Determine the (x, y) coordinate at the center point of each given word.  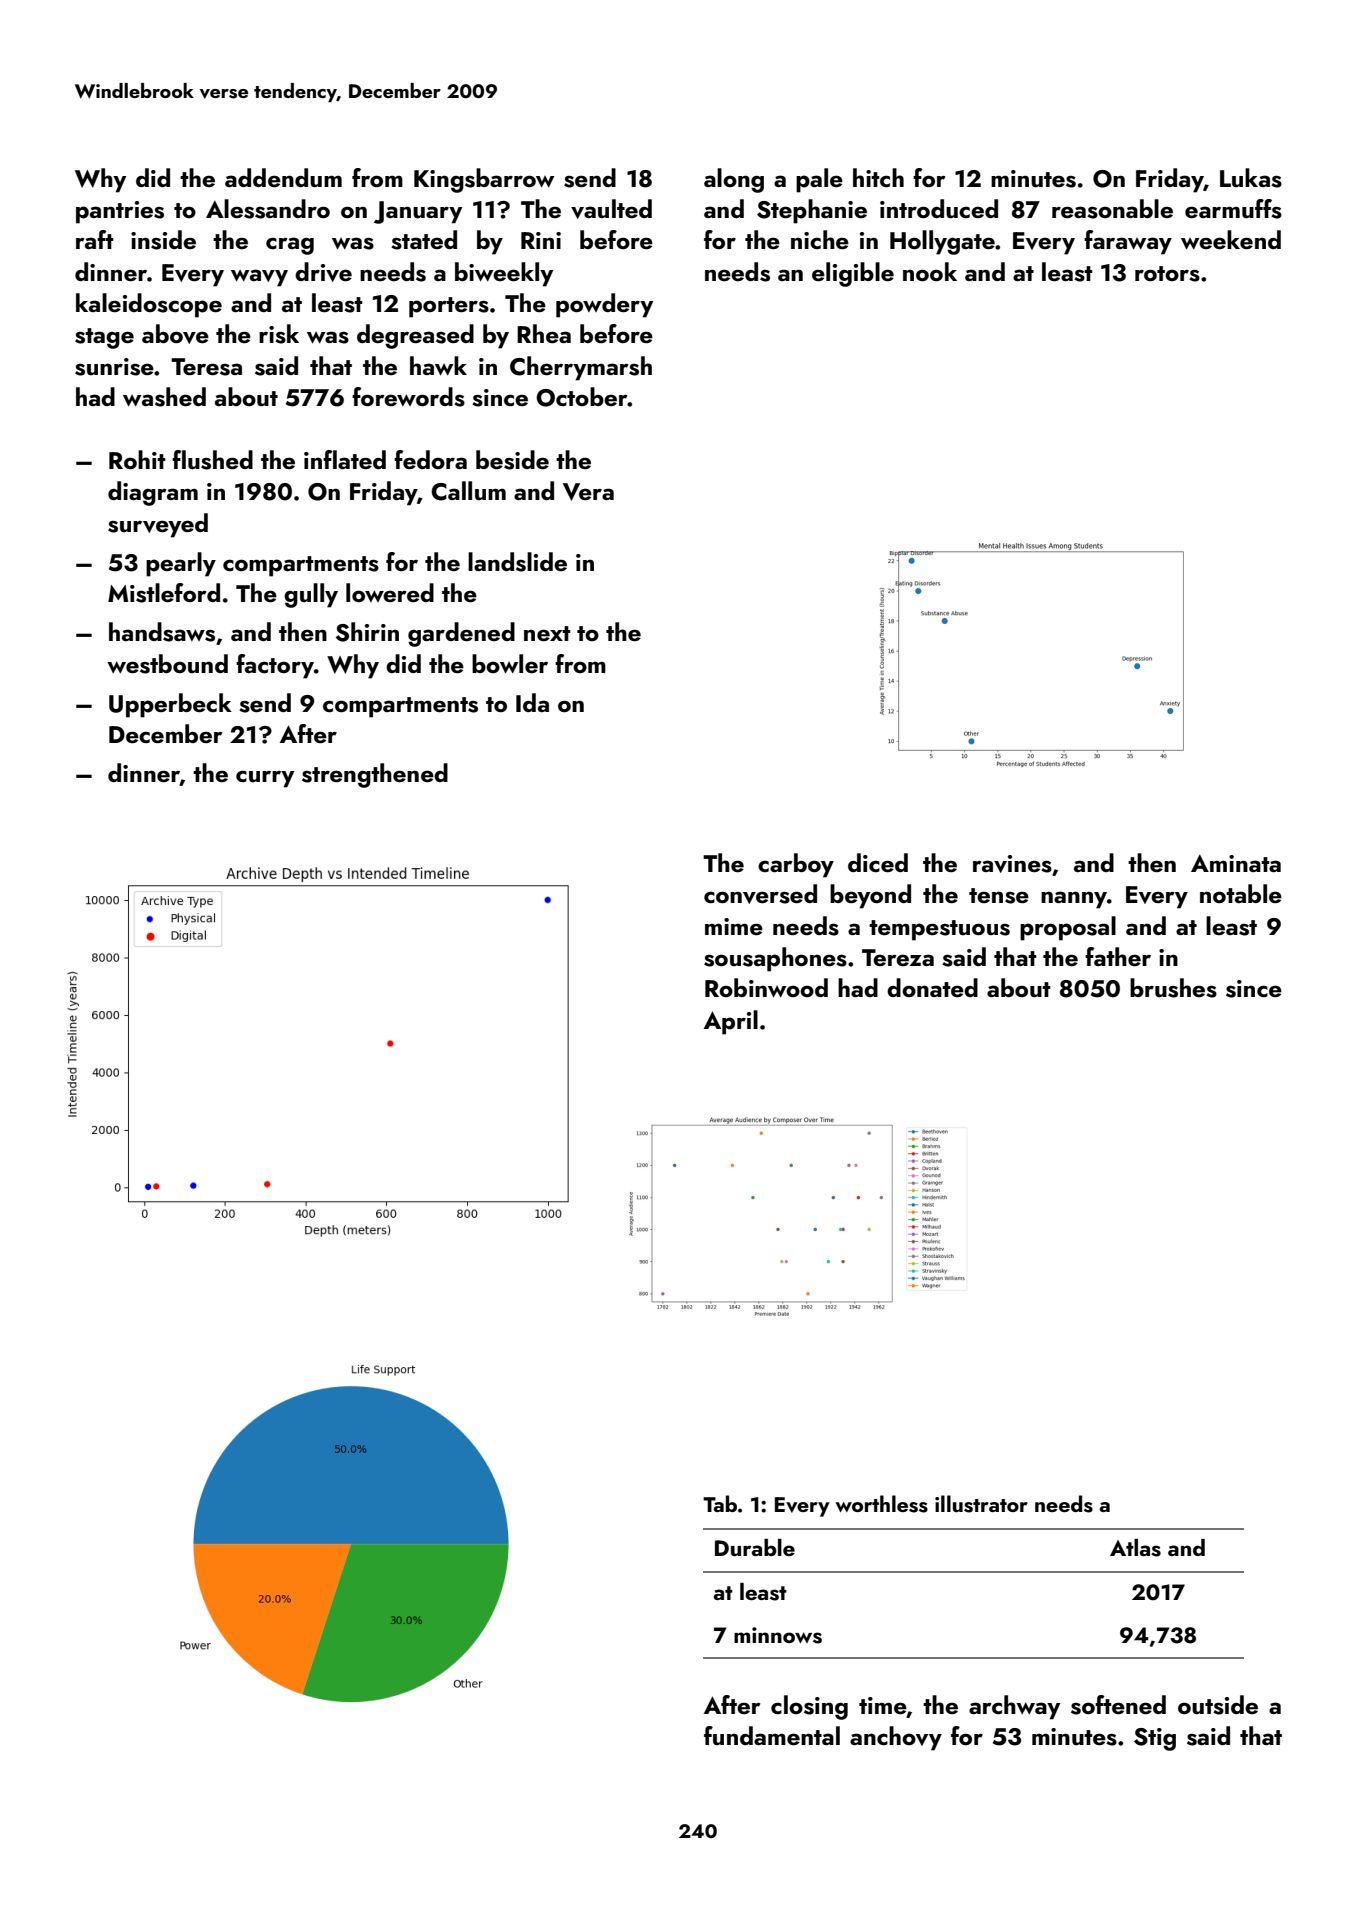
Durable (755, 1547)
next (547, 633)
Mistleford (164, 593)
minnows (778, 1635)
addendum (283, 178)
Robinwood (766, 987)
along (734, 180)
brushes (1173, 988)
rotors (1167, 274)
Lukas (1251, 178)
